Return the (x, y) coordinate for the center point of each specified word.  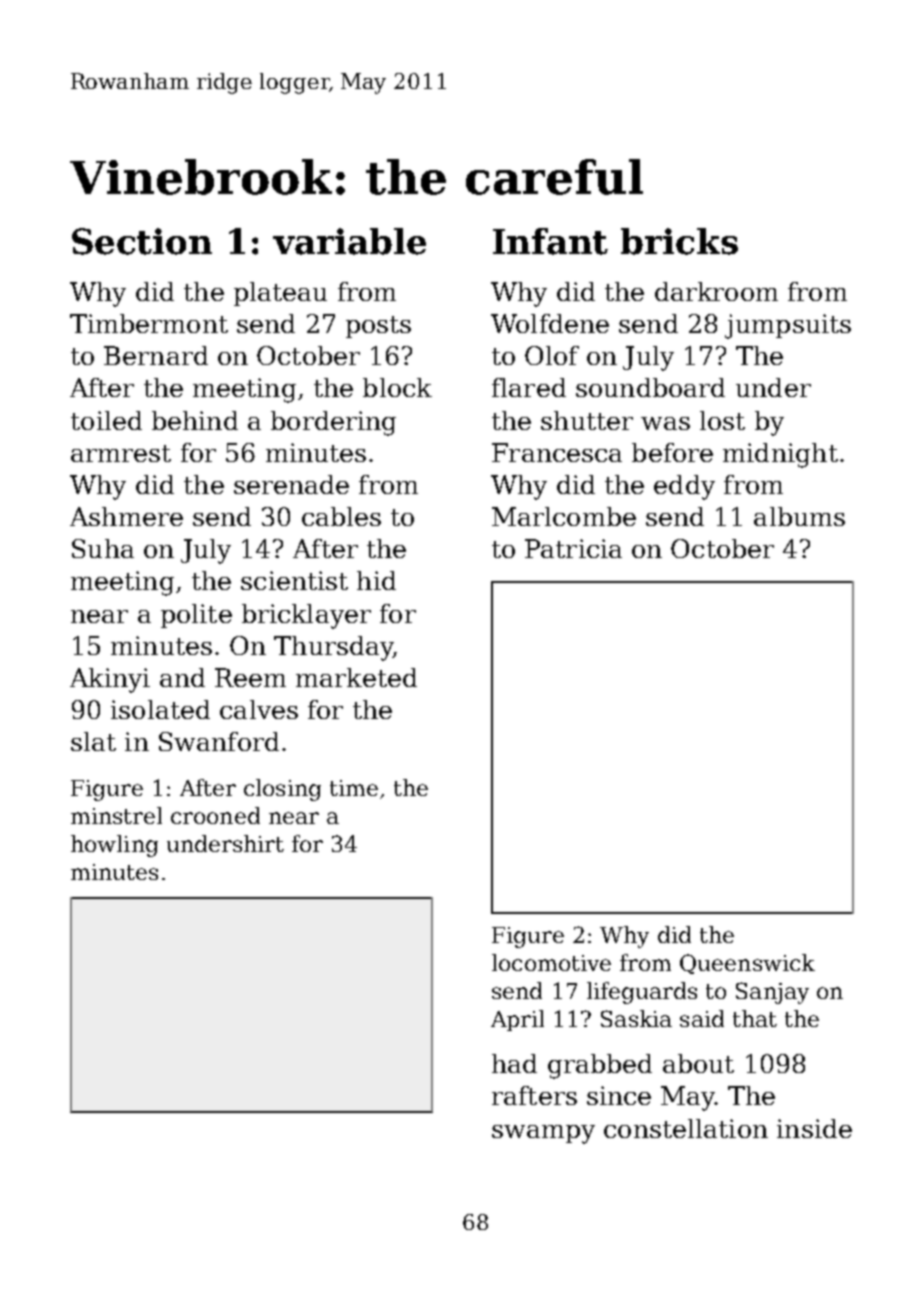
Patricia (573, 548)
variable (349, 241)
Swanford (219, 741)
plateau (280, 294)
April (517, 1020)
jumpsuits (788, 326)
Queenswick (747, 964)
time (354, 788)
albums (799, 516)
